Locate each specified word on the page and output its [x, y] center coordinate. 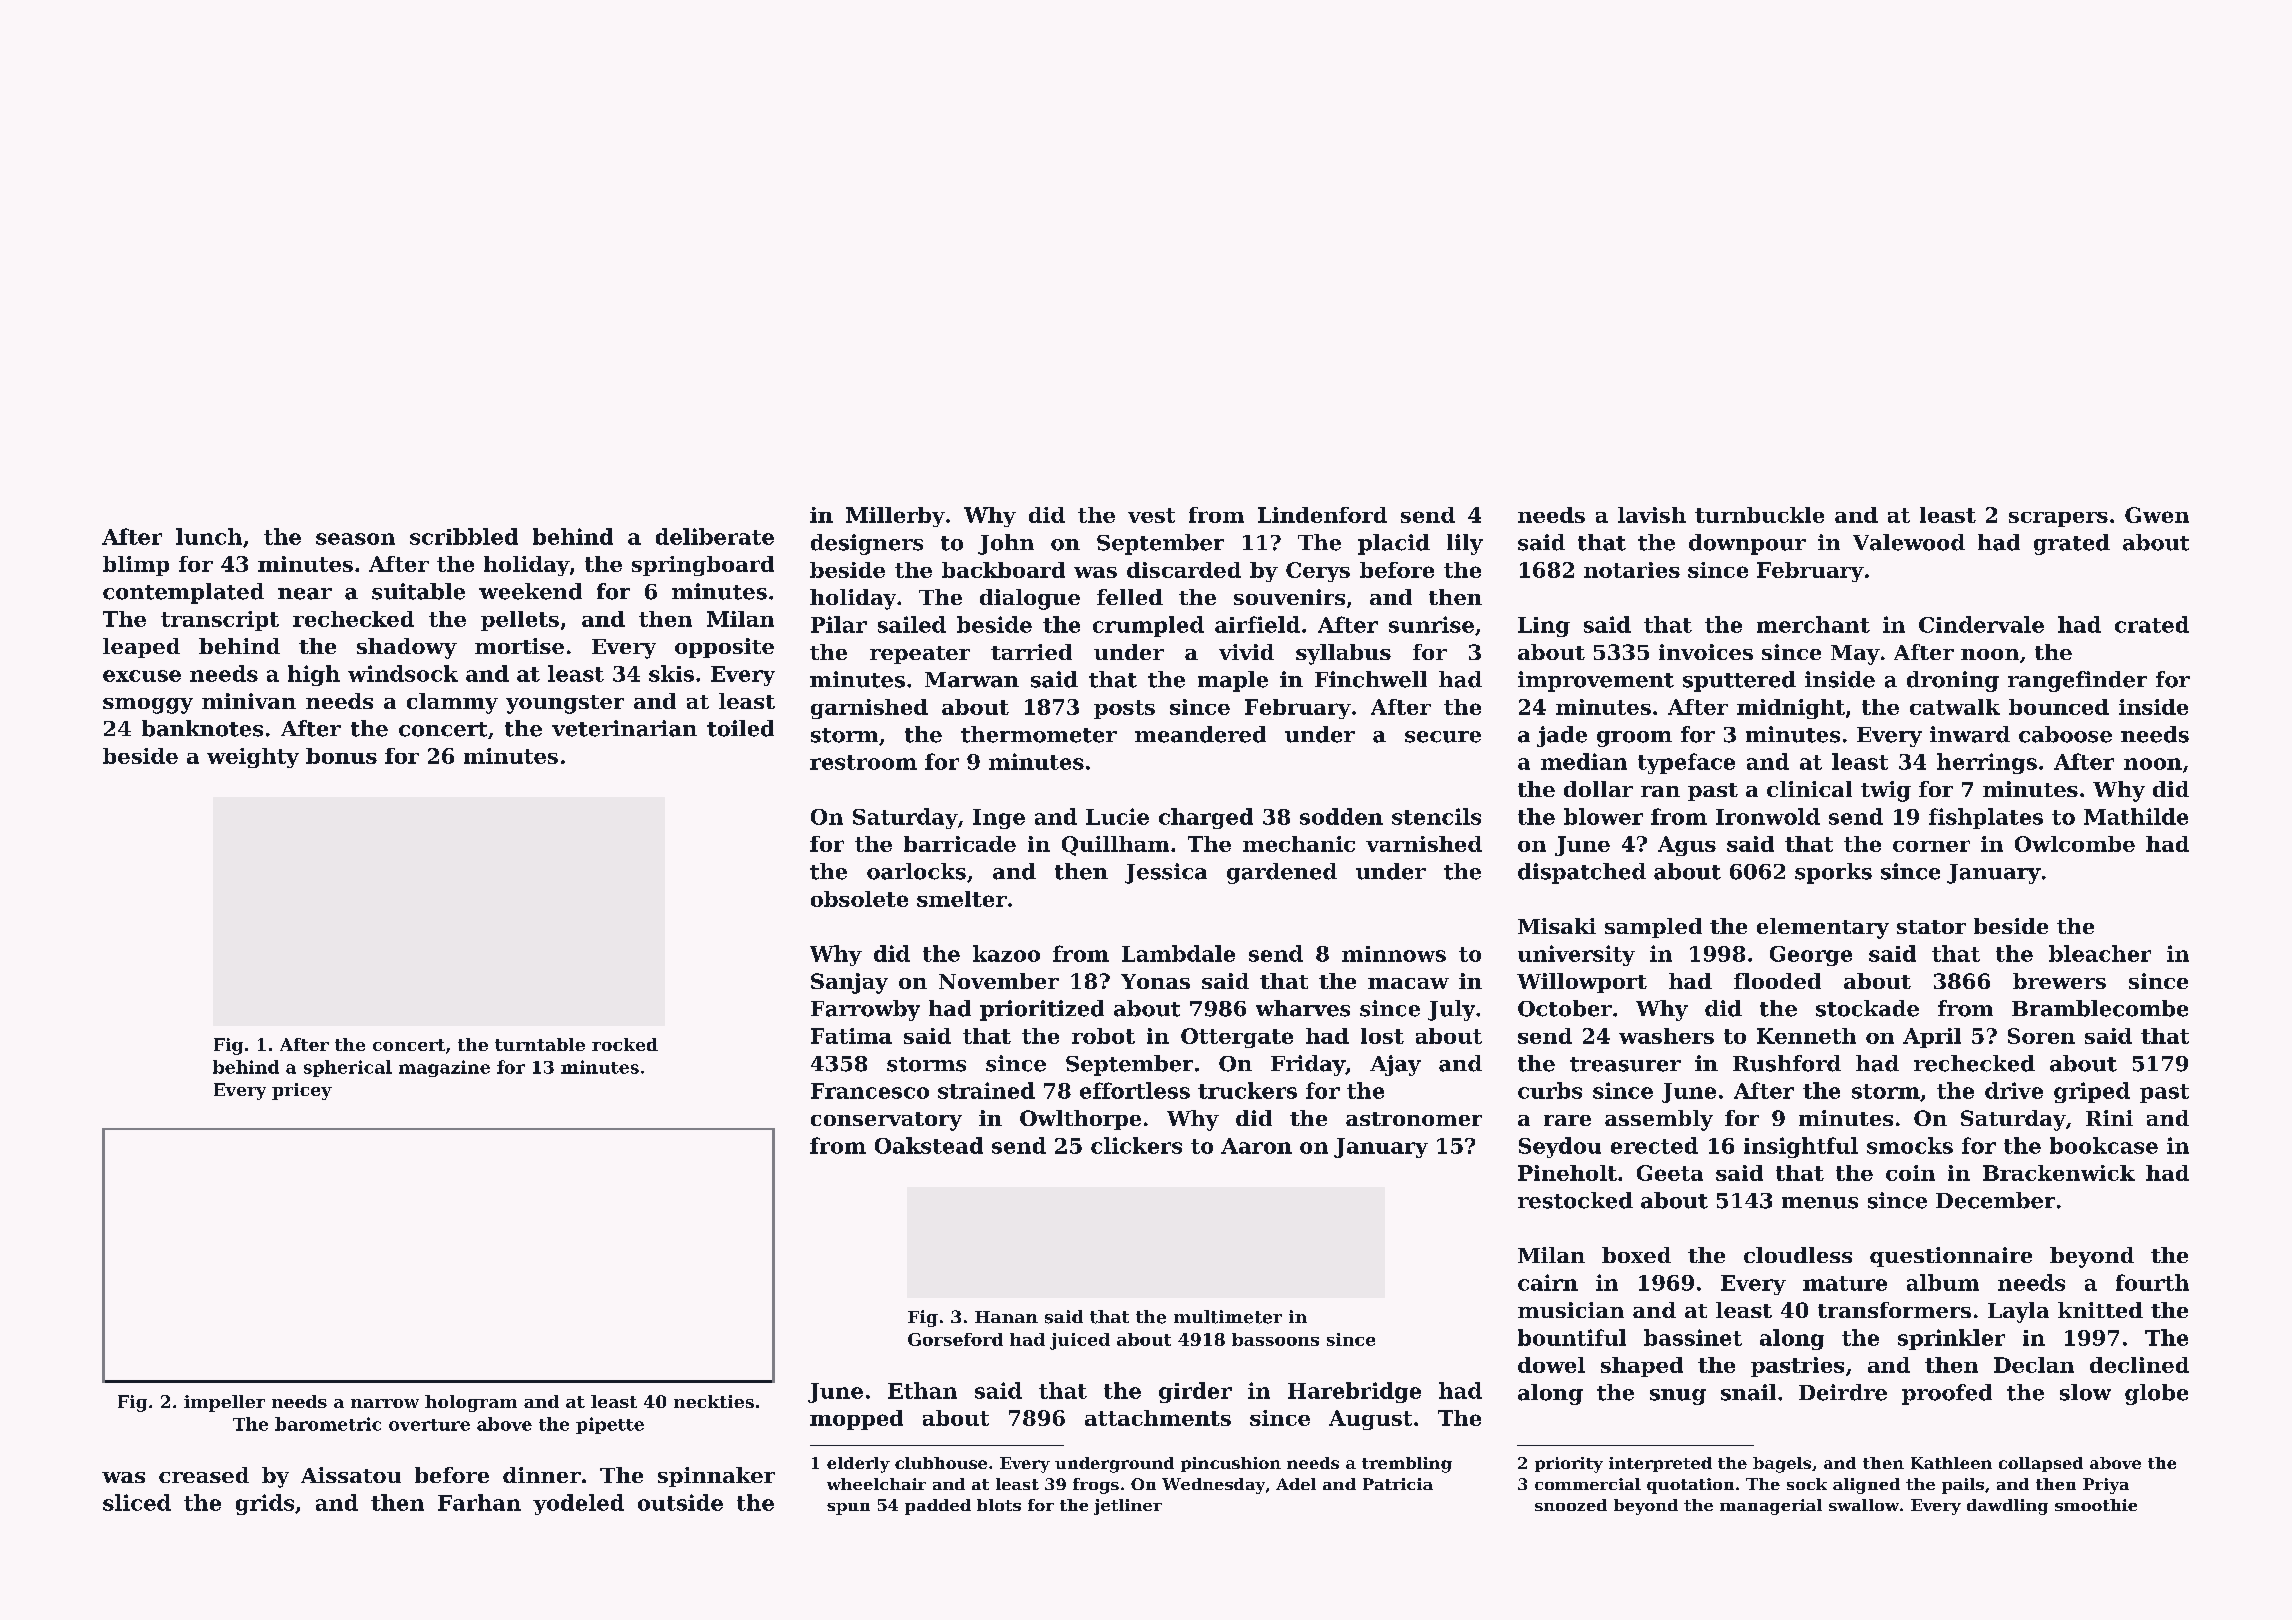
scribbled [464, 536]
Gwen [2157, 515]
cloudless [1798, 1255]
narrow [385, 1403]
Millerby [895, 517]
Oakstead [929, 1145]
